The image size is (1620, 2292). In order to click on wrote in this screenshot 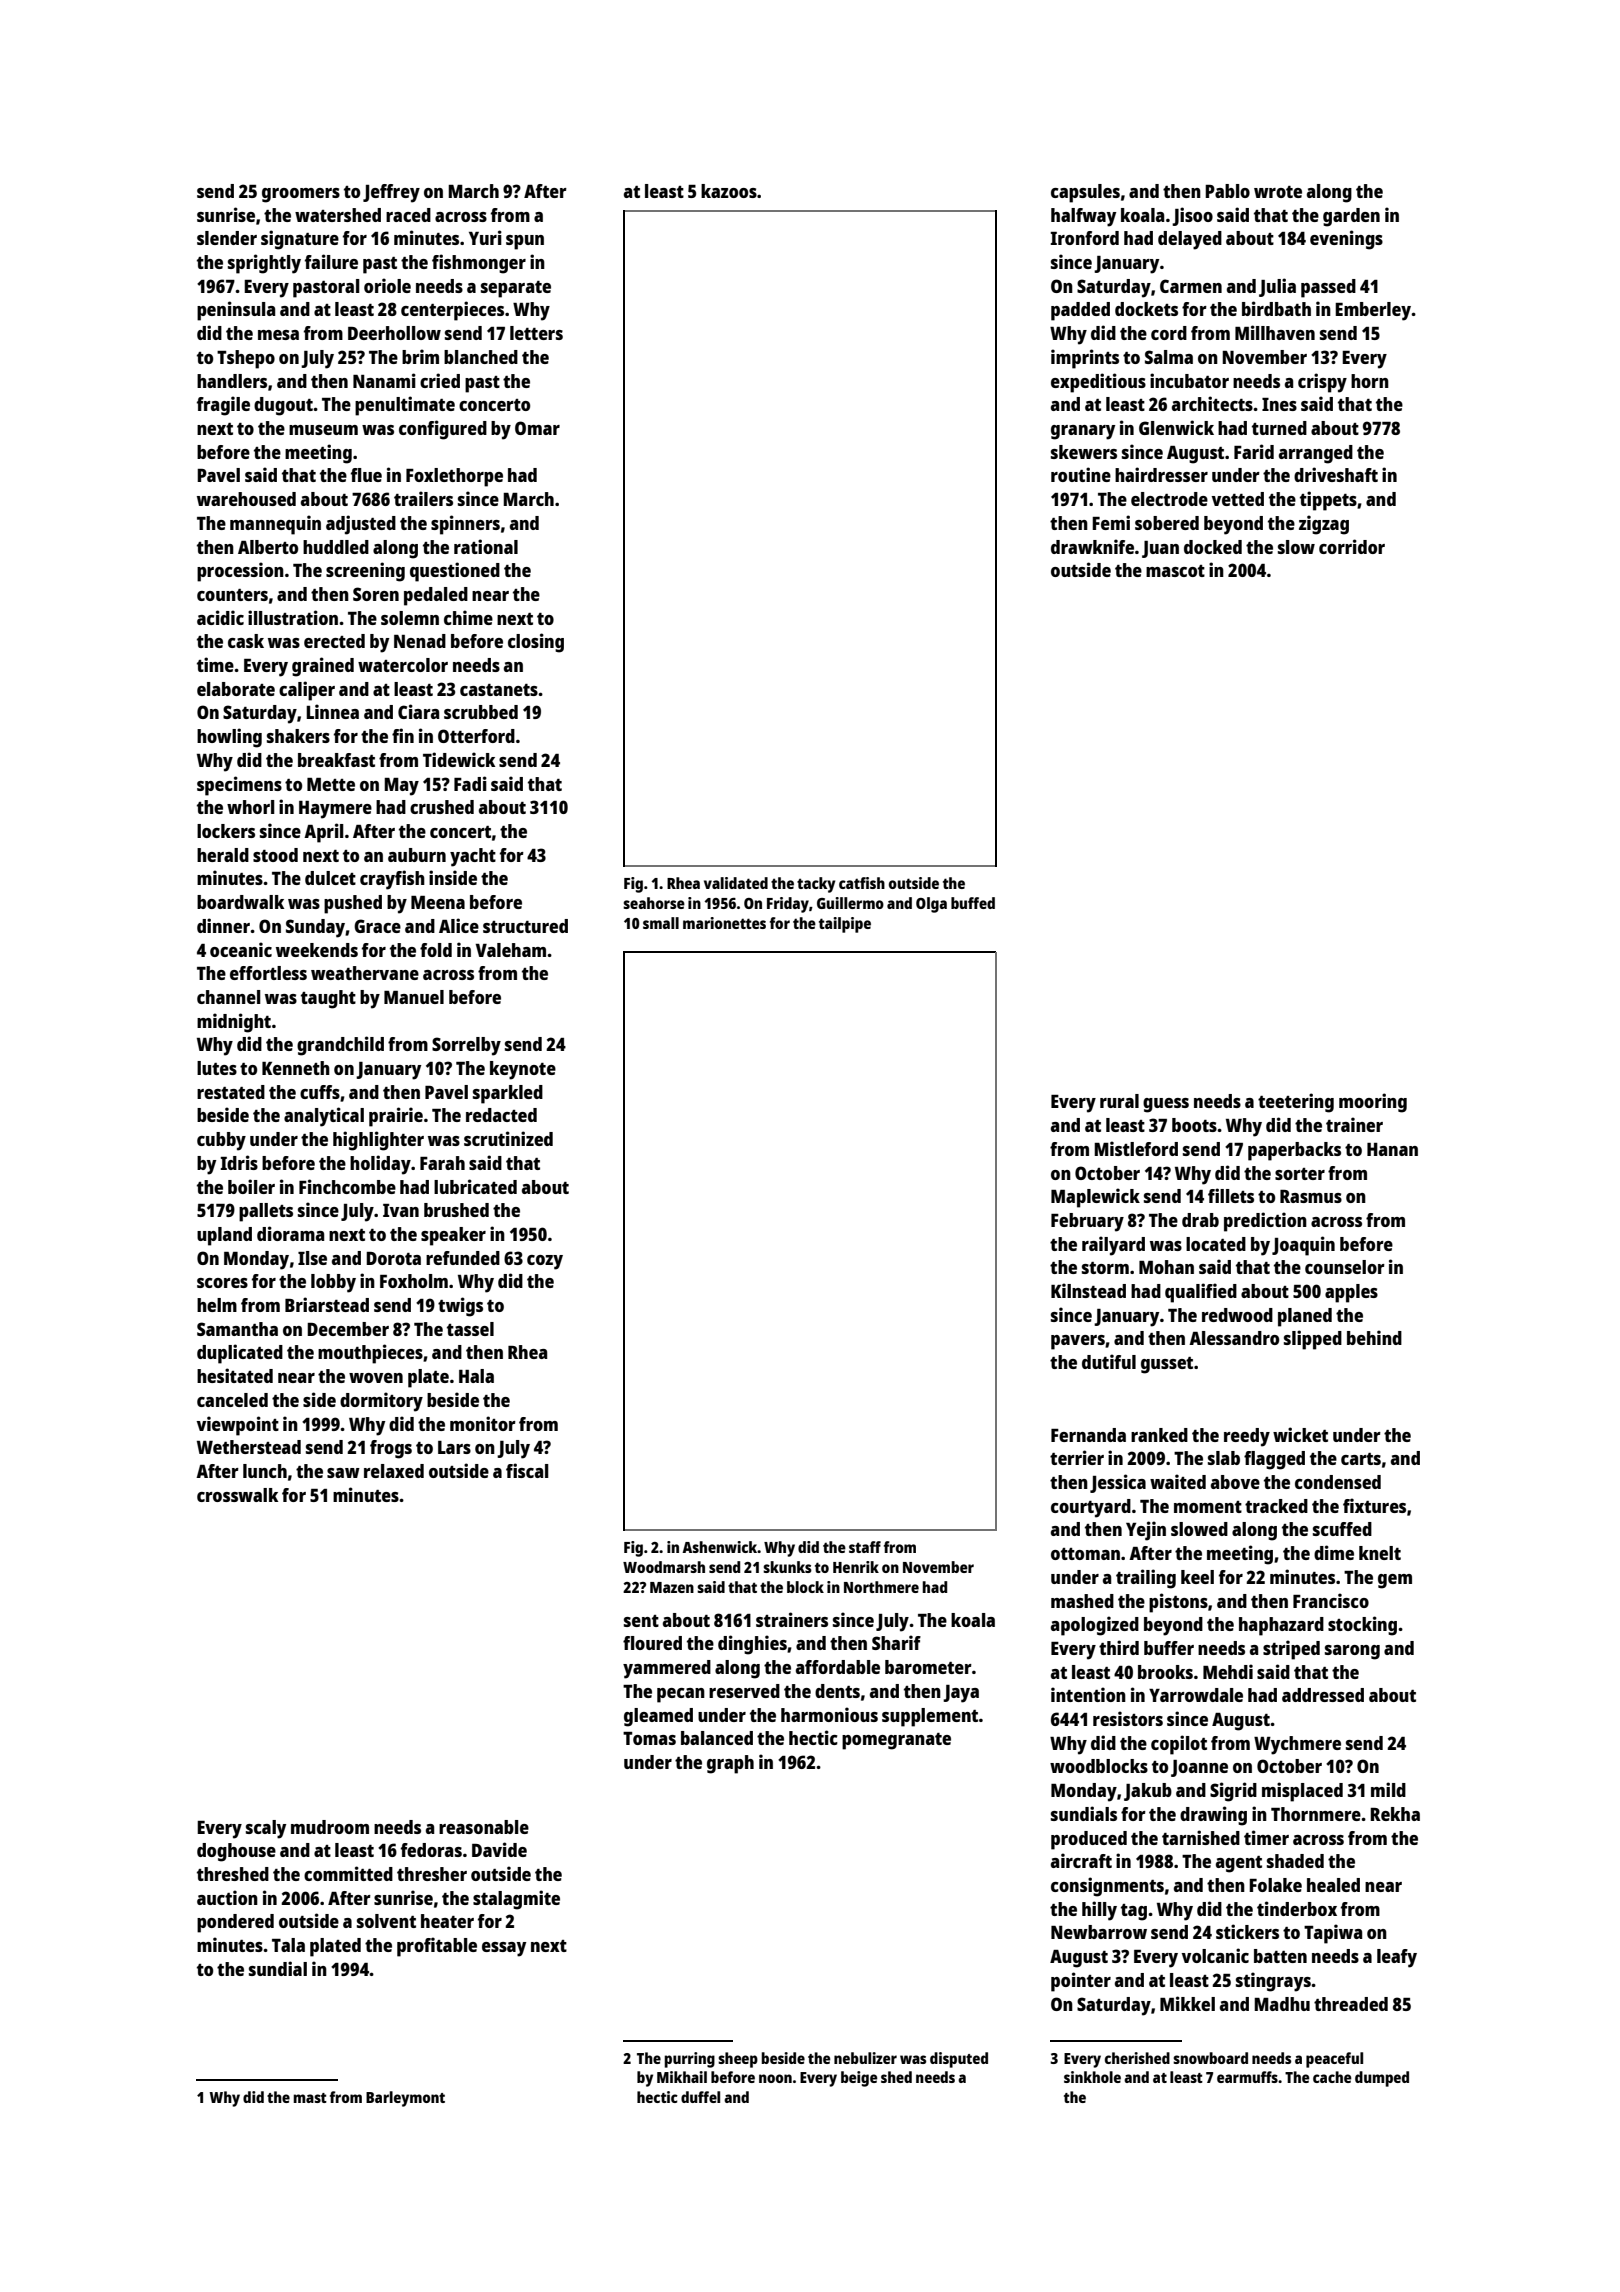, I will do `click(1278, 192)`.
